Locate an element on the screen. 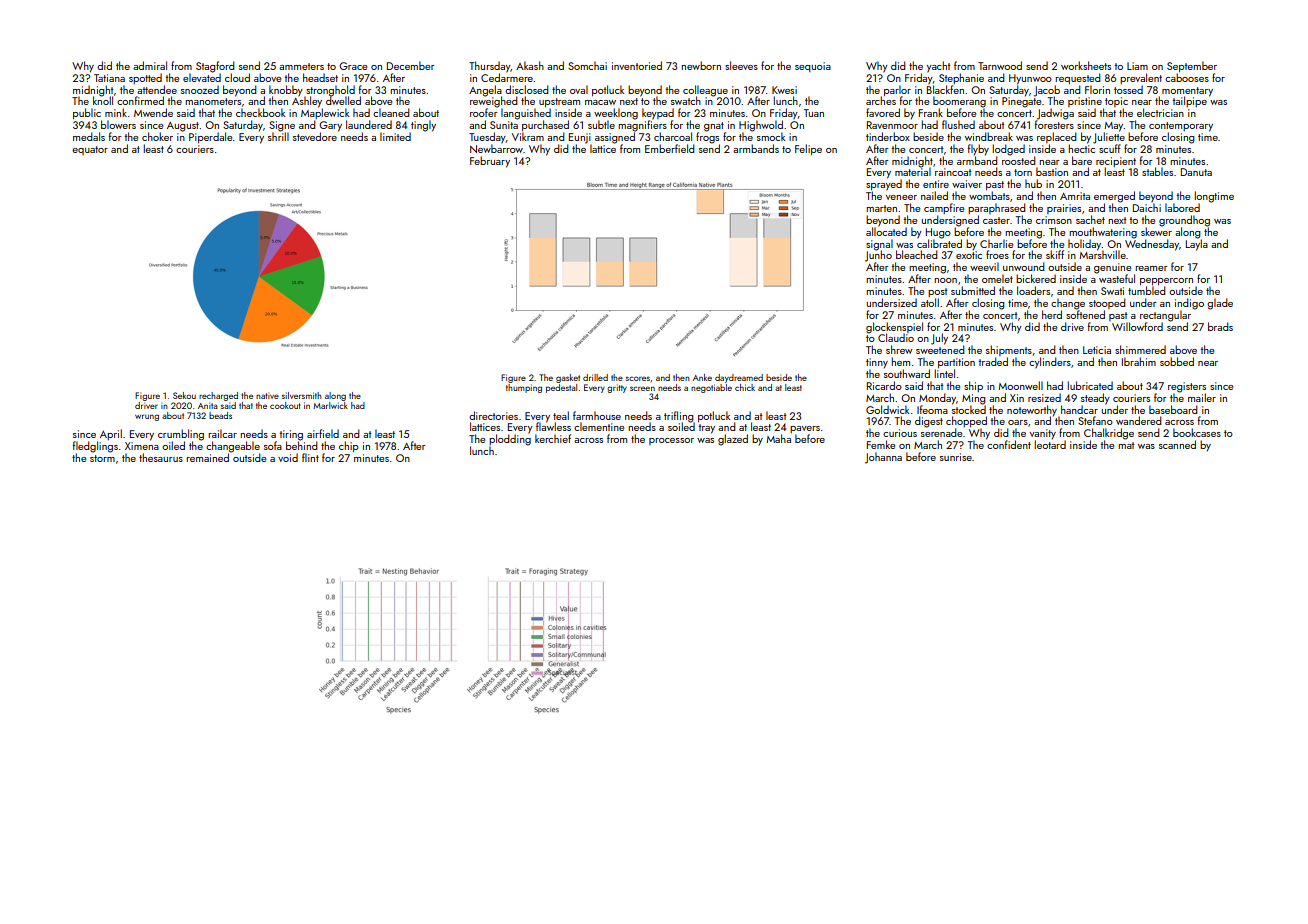  Kwesi is located at coordinates (784, 90).
